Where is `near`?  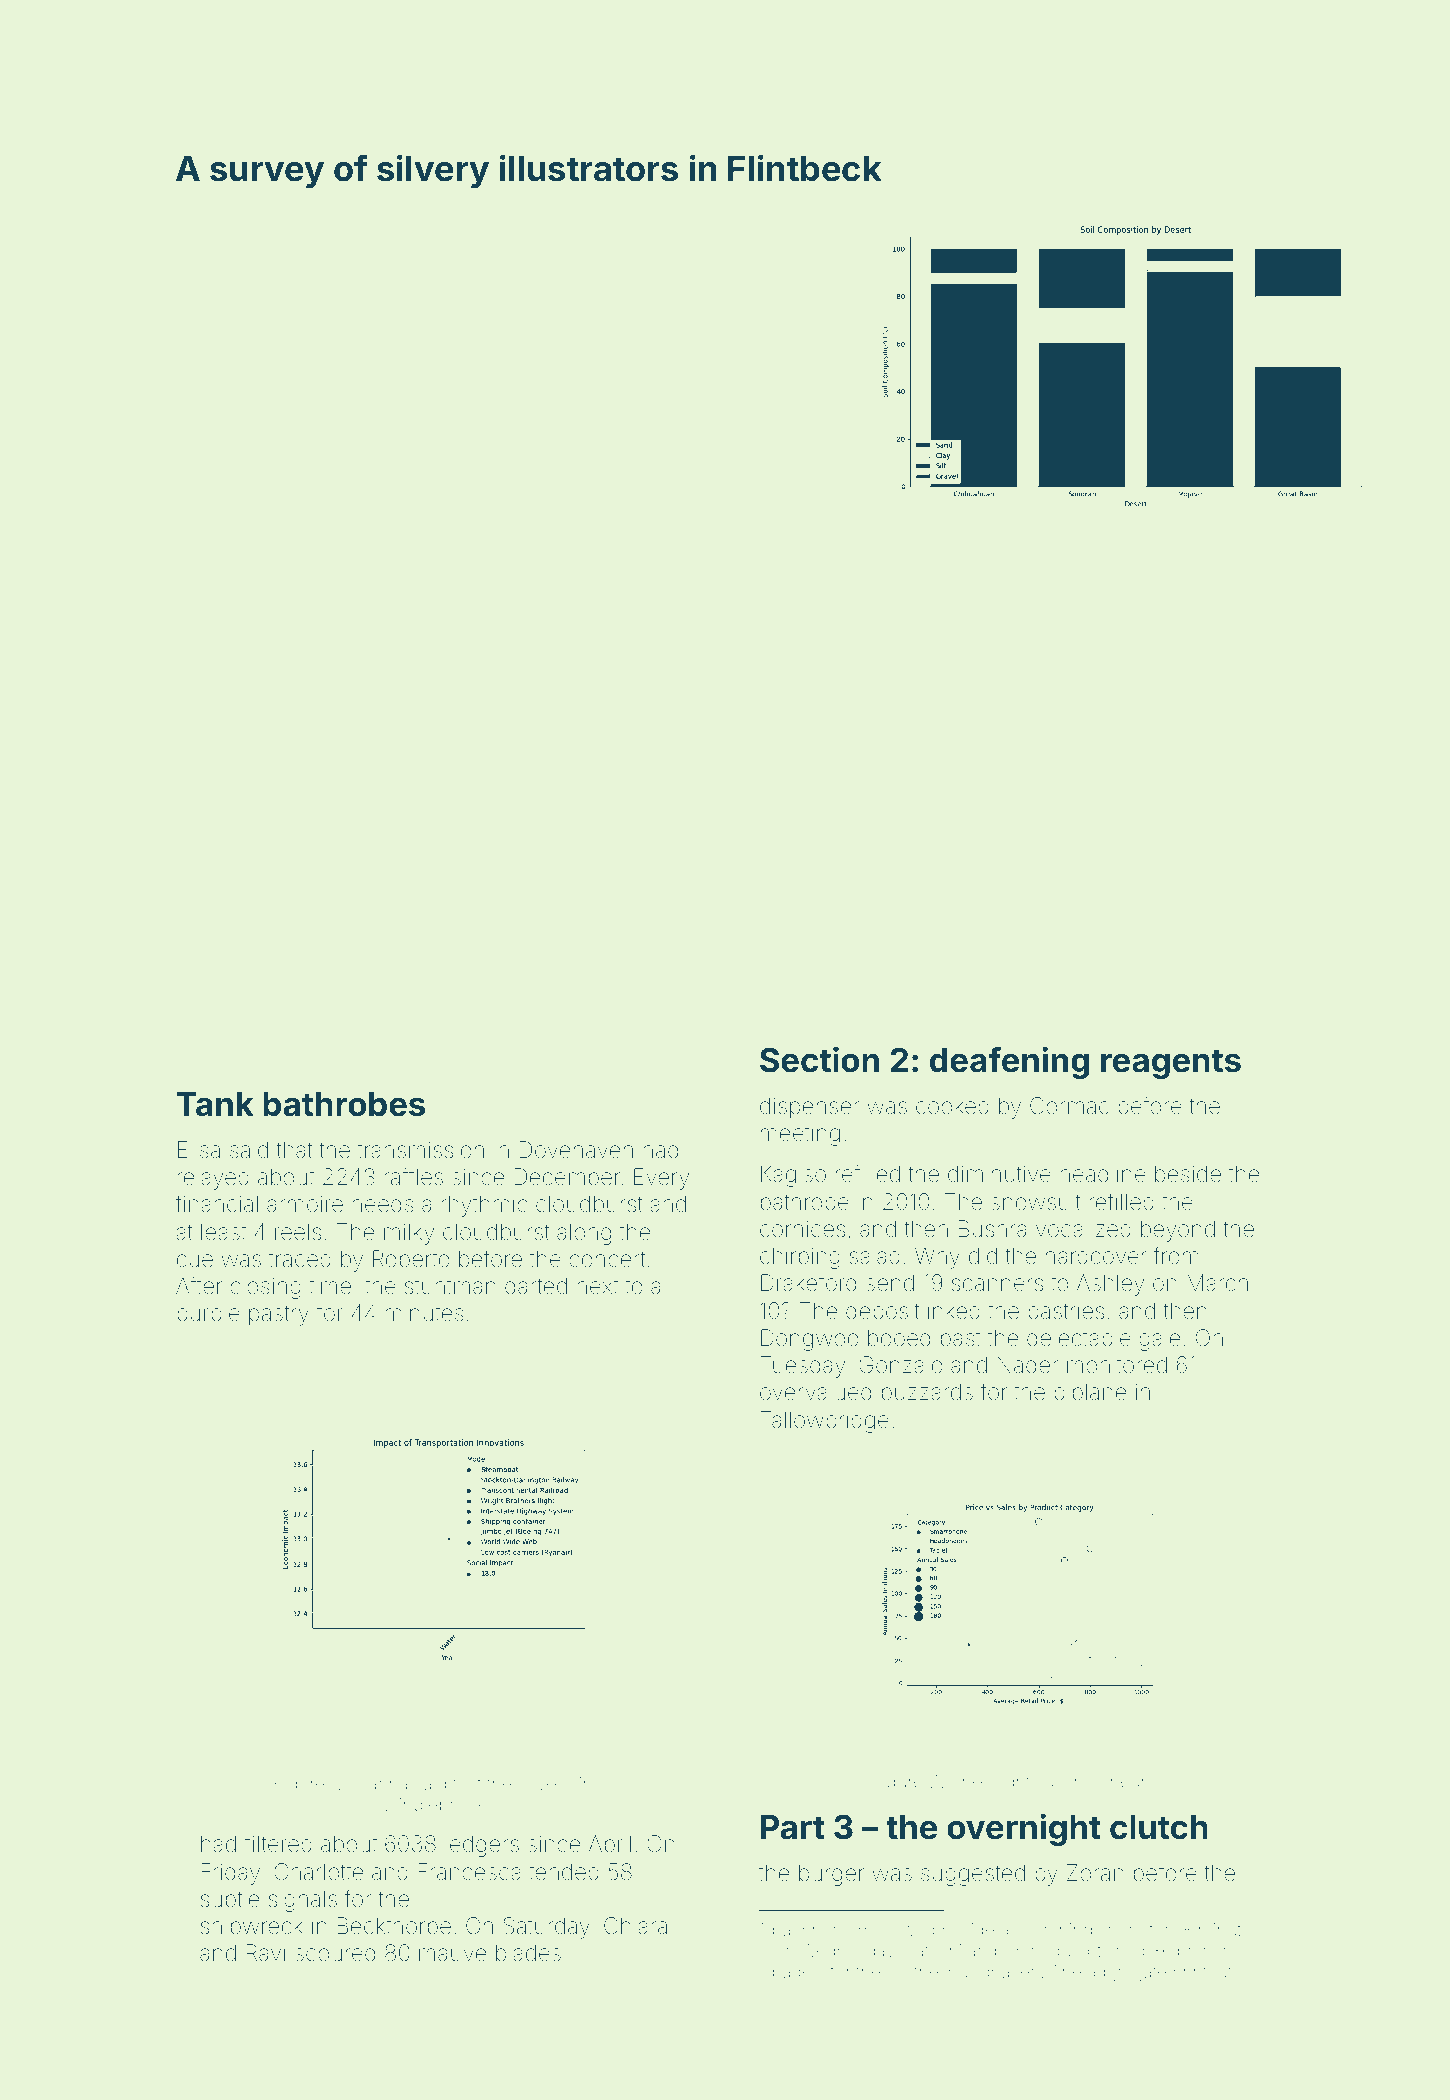 near is located at coordinates (1128, 1783).
